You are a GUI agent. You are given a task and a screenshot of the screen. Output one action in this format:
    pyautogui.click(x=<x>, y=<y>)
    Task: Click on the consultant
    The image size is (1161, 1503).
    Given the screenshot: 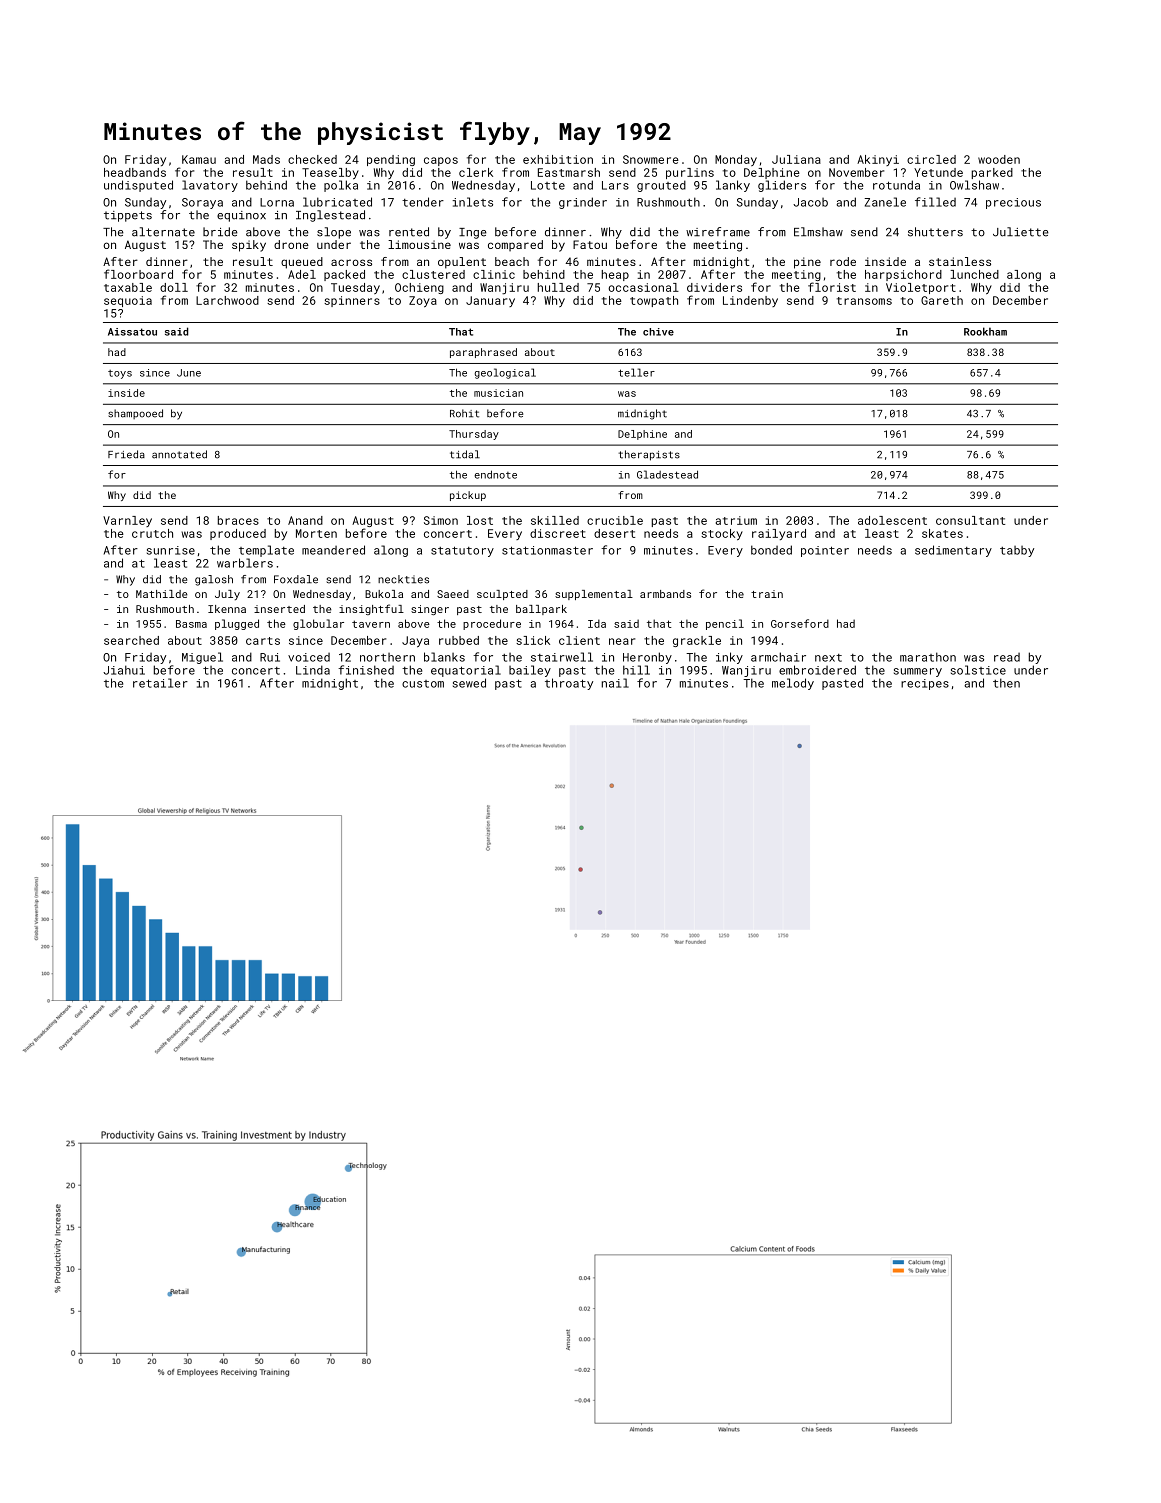 What is the action you would take?
    pyautogui.click(x=970, y=520)
